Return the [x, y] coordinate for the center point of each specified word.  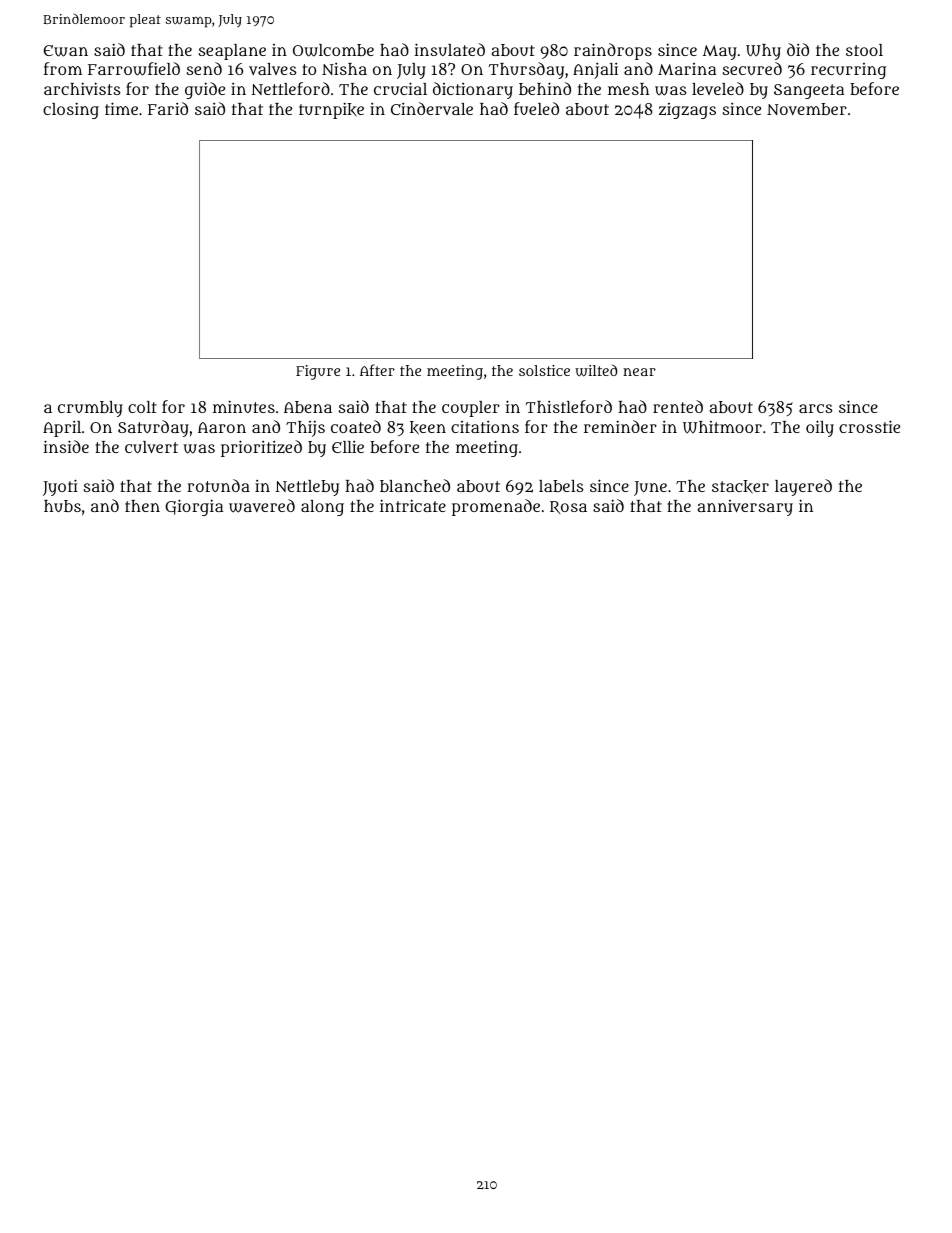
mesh [628, 89]
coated [356, 426]
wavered [262, 506]
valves [272, 69]
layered [803, 487]
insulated [450, 49]
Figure [318, 372]
